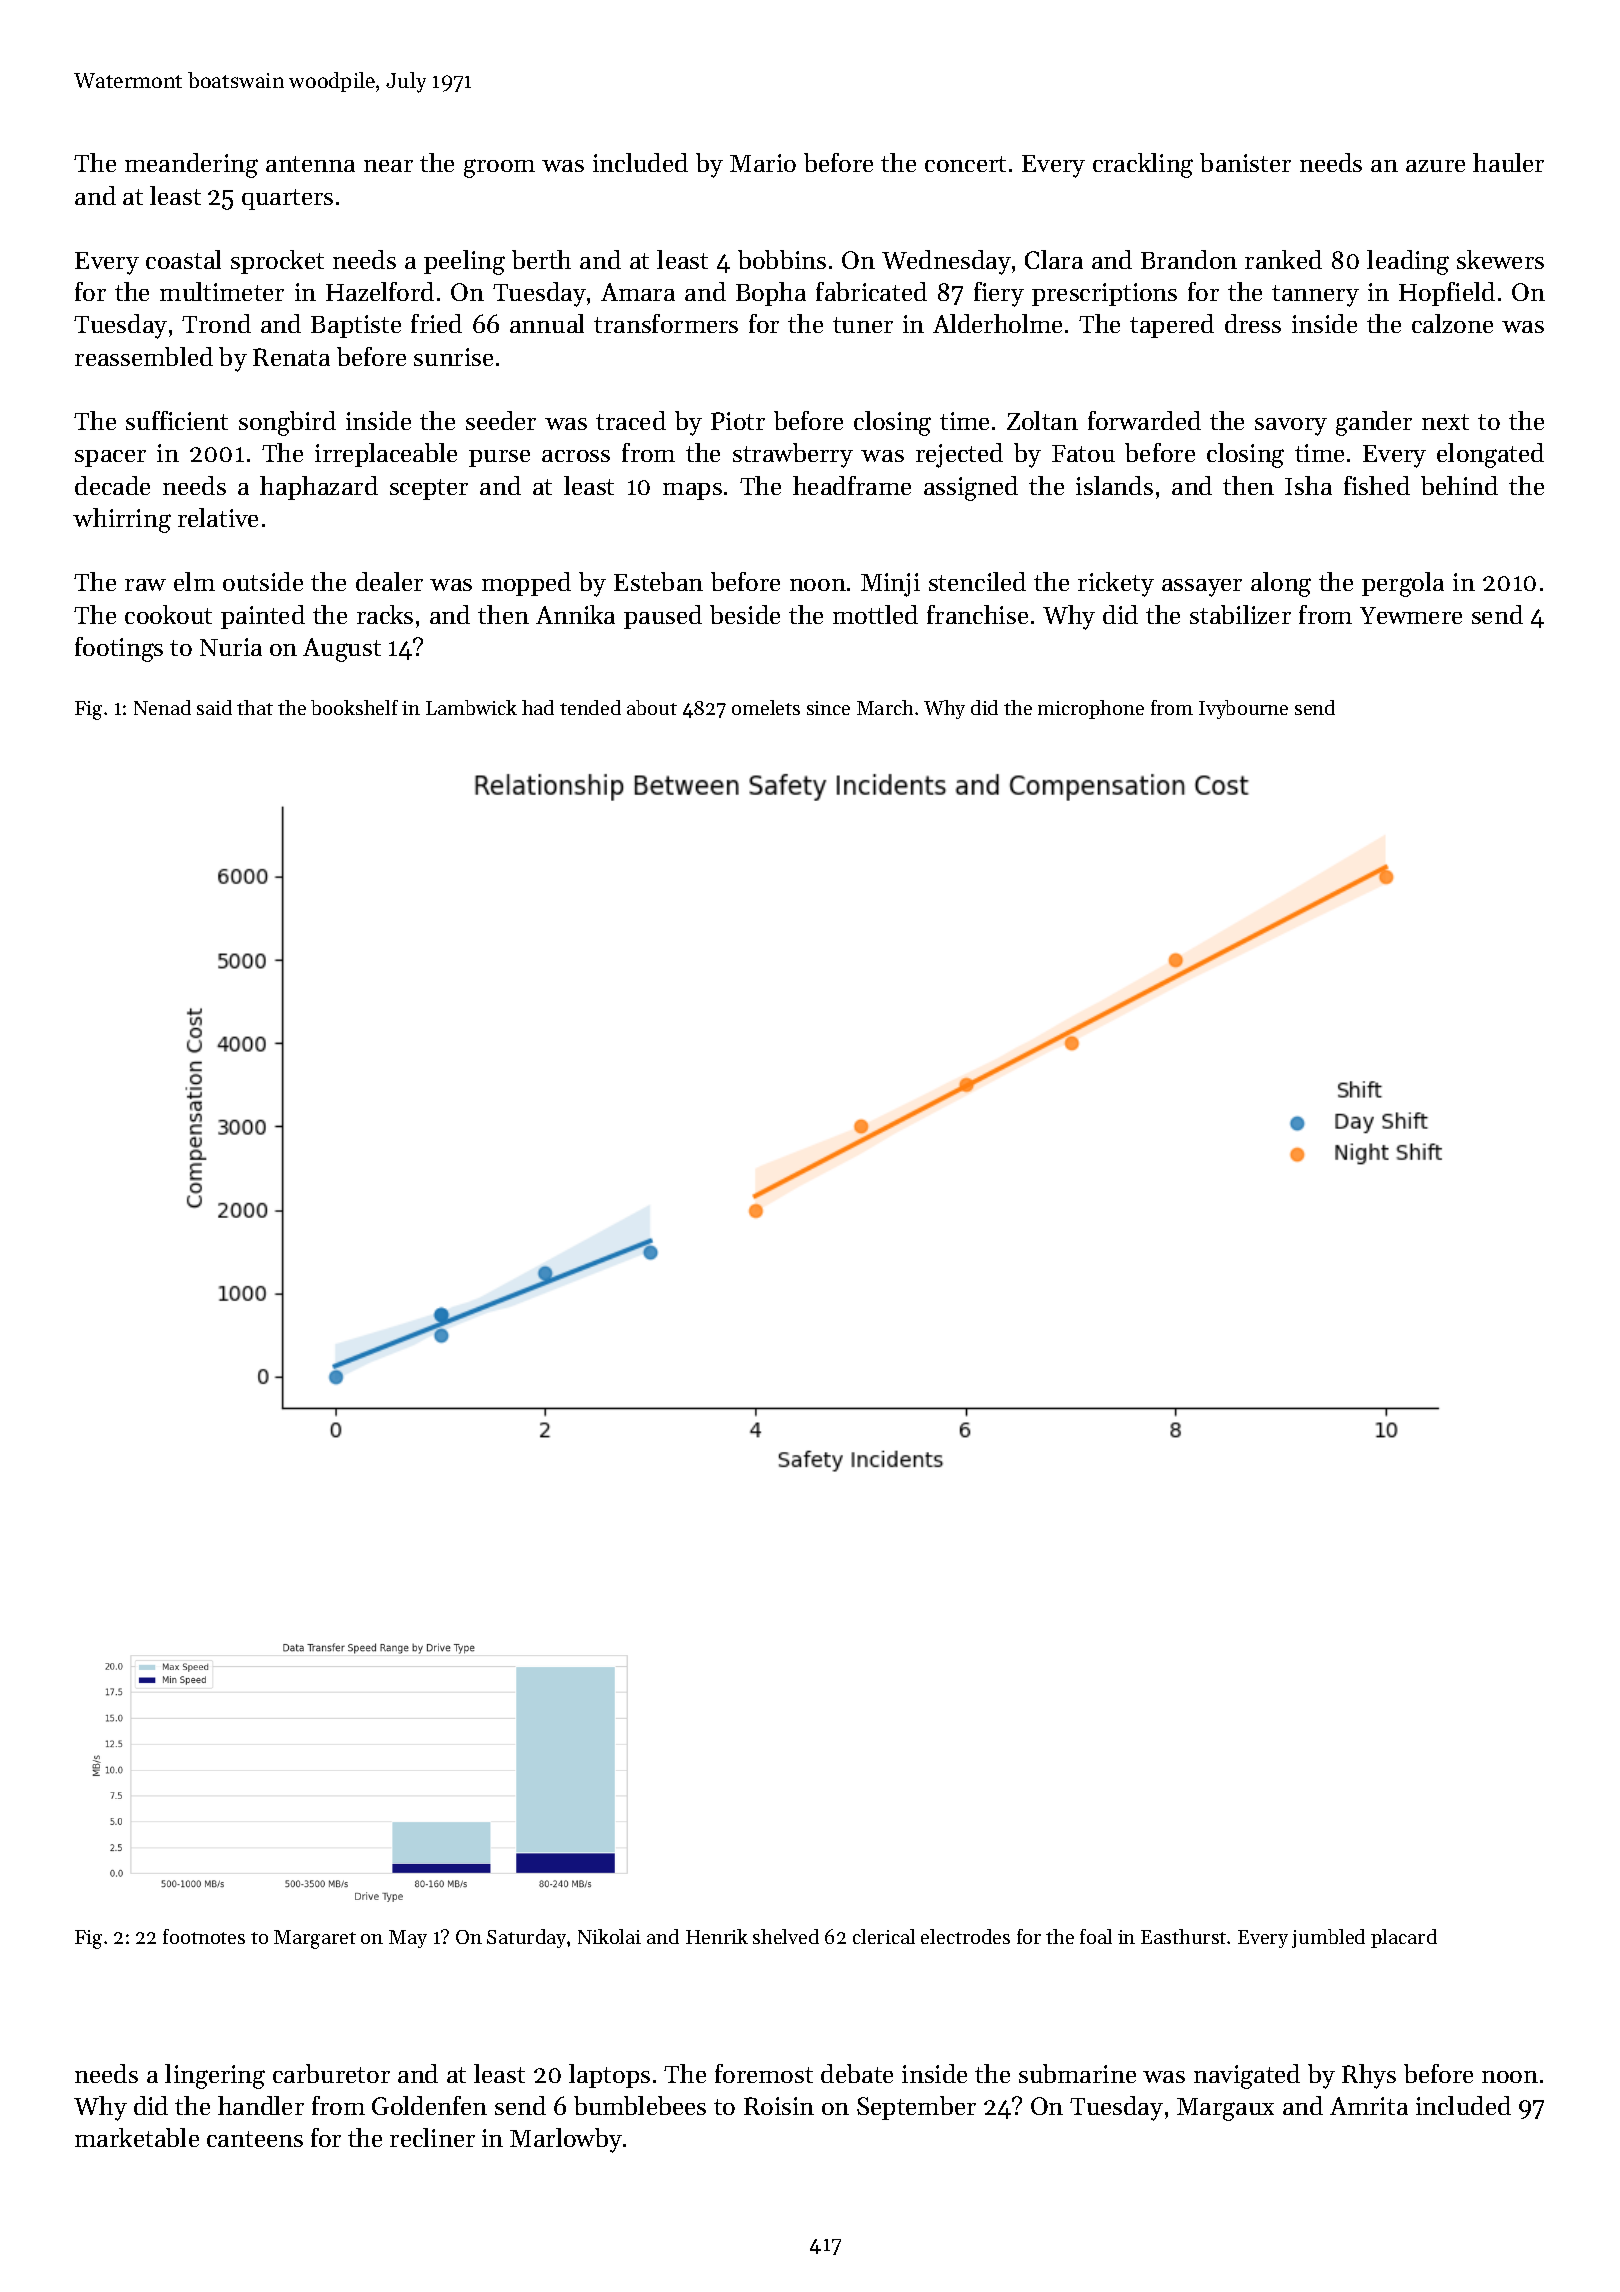 The image size is (1620, 2292). Describe the element at coordinates (214, 707) in the screenshot. I see `said` at that location.
